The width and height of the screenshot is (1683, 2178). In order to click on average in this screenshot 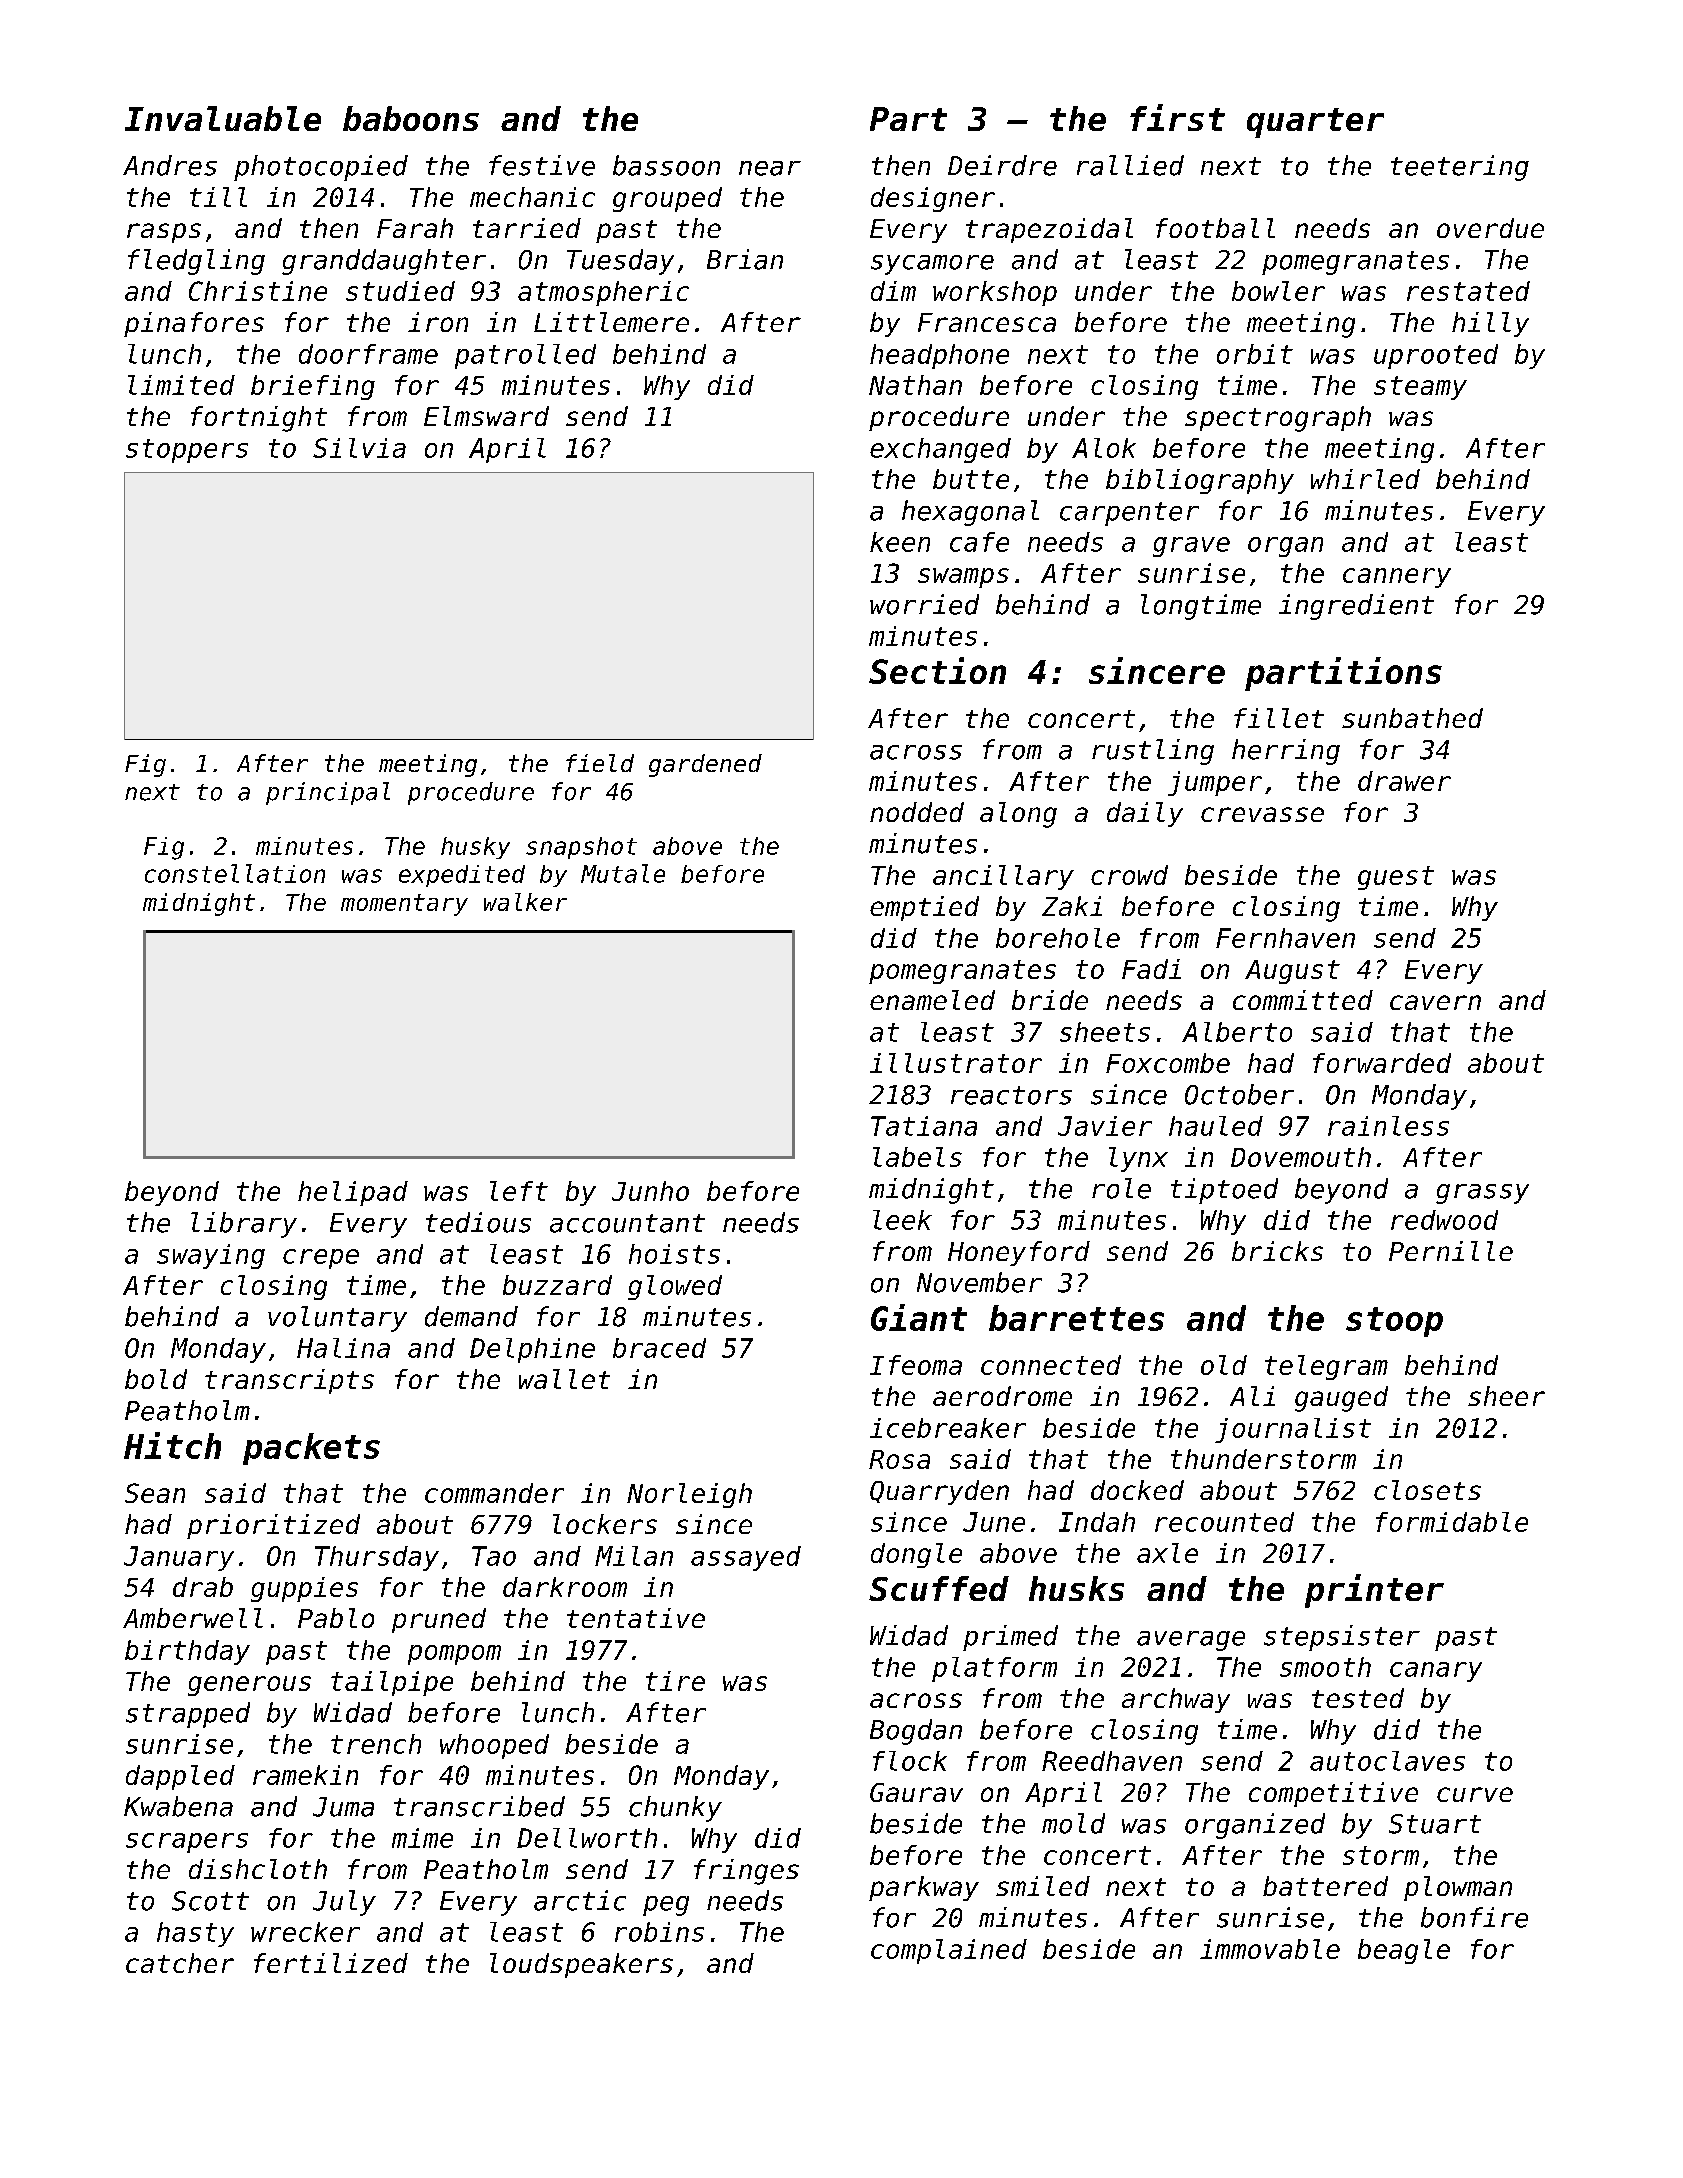, I will do `click(1191, 1641)`.
